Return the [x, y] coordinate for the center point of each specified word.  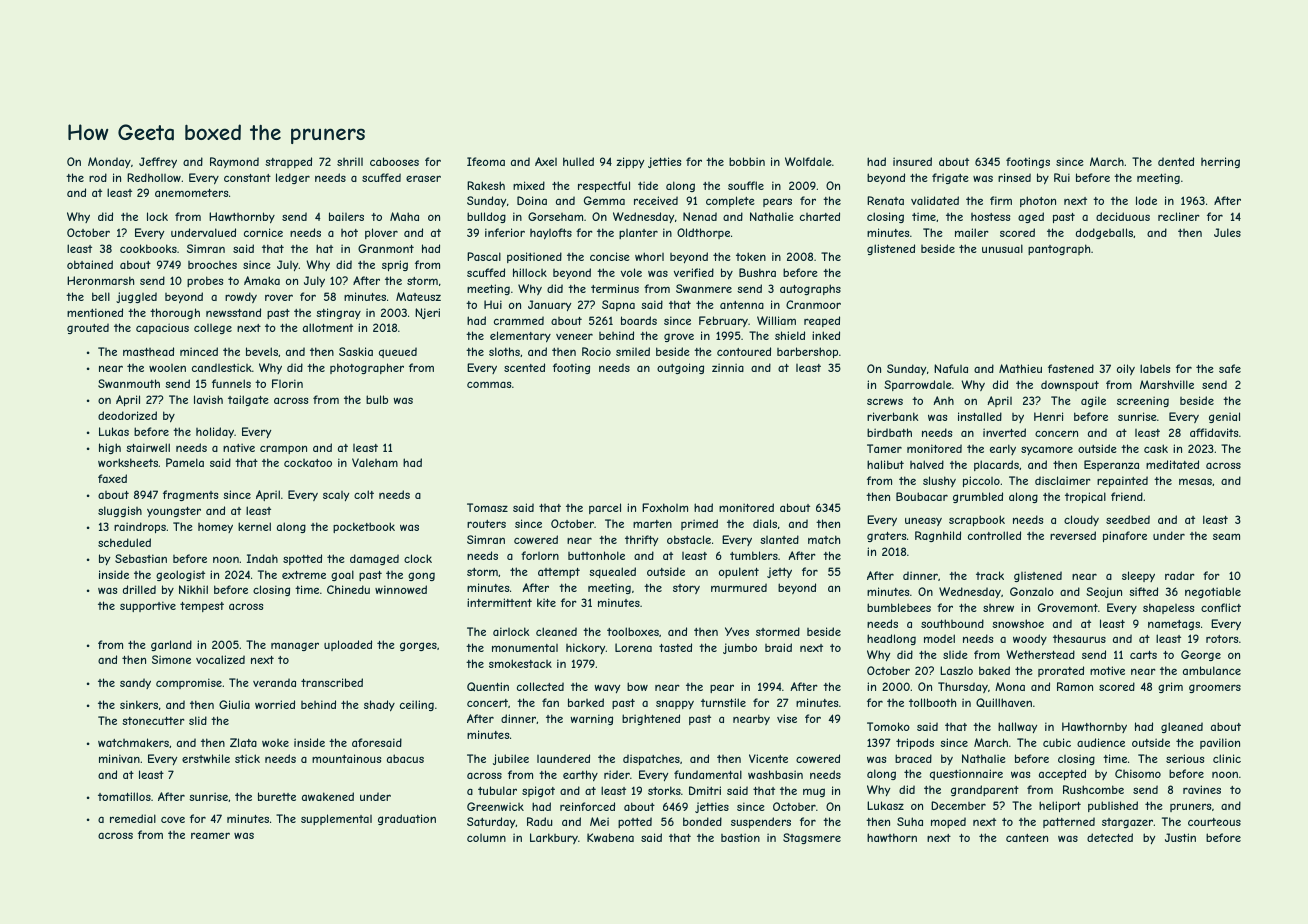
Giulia [234, 704]
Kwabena [610, 837]
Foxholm [665, 507]
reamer [210, 835]
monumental [525, 648]
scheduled [124, 542]
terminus [615, 288]
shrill [350, 161]
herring [1220, 162]
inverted [1004, 432]
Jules [1227, 232]
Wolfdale [808, 161]
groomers [1215, 688]
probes [205, 281]
